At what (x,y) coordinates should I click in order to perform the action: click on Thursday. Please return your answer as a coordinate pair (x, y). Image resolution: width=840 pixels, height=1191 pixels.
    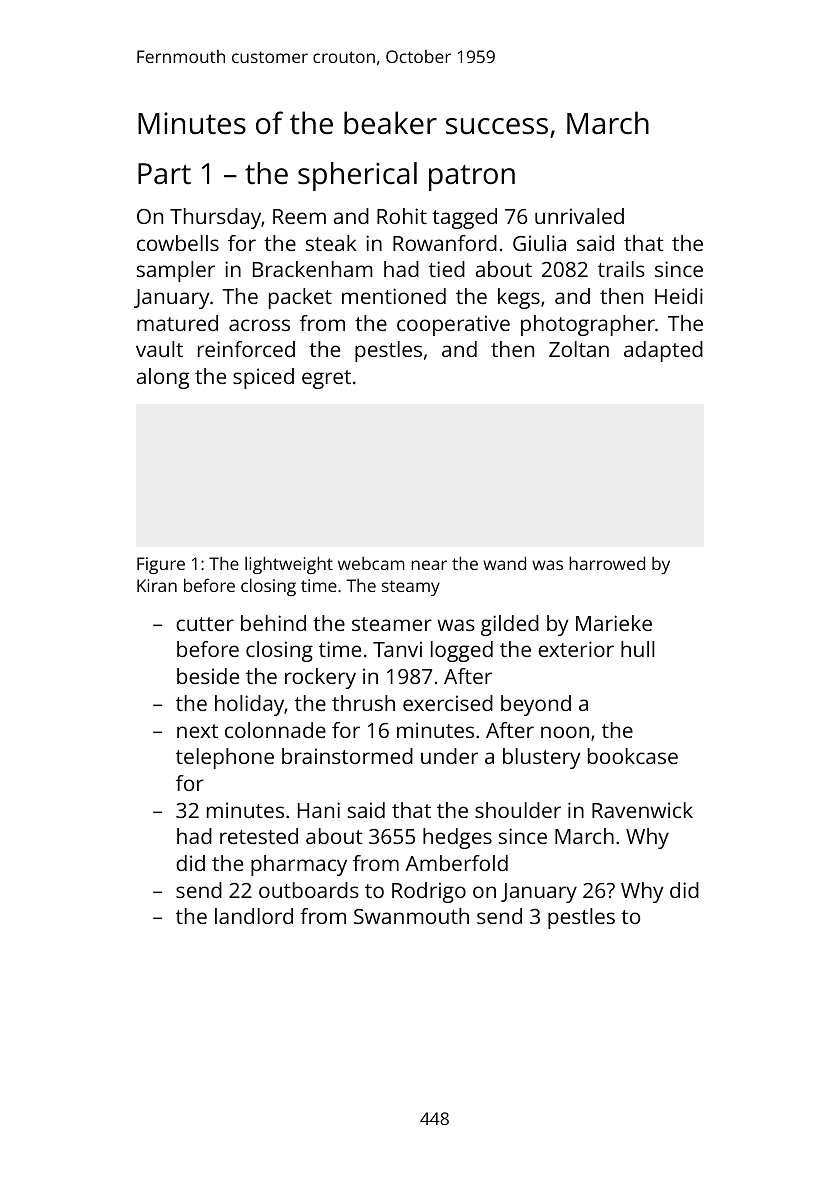
    Looking at the image, I should click on (215, 218).
